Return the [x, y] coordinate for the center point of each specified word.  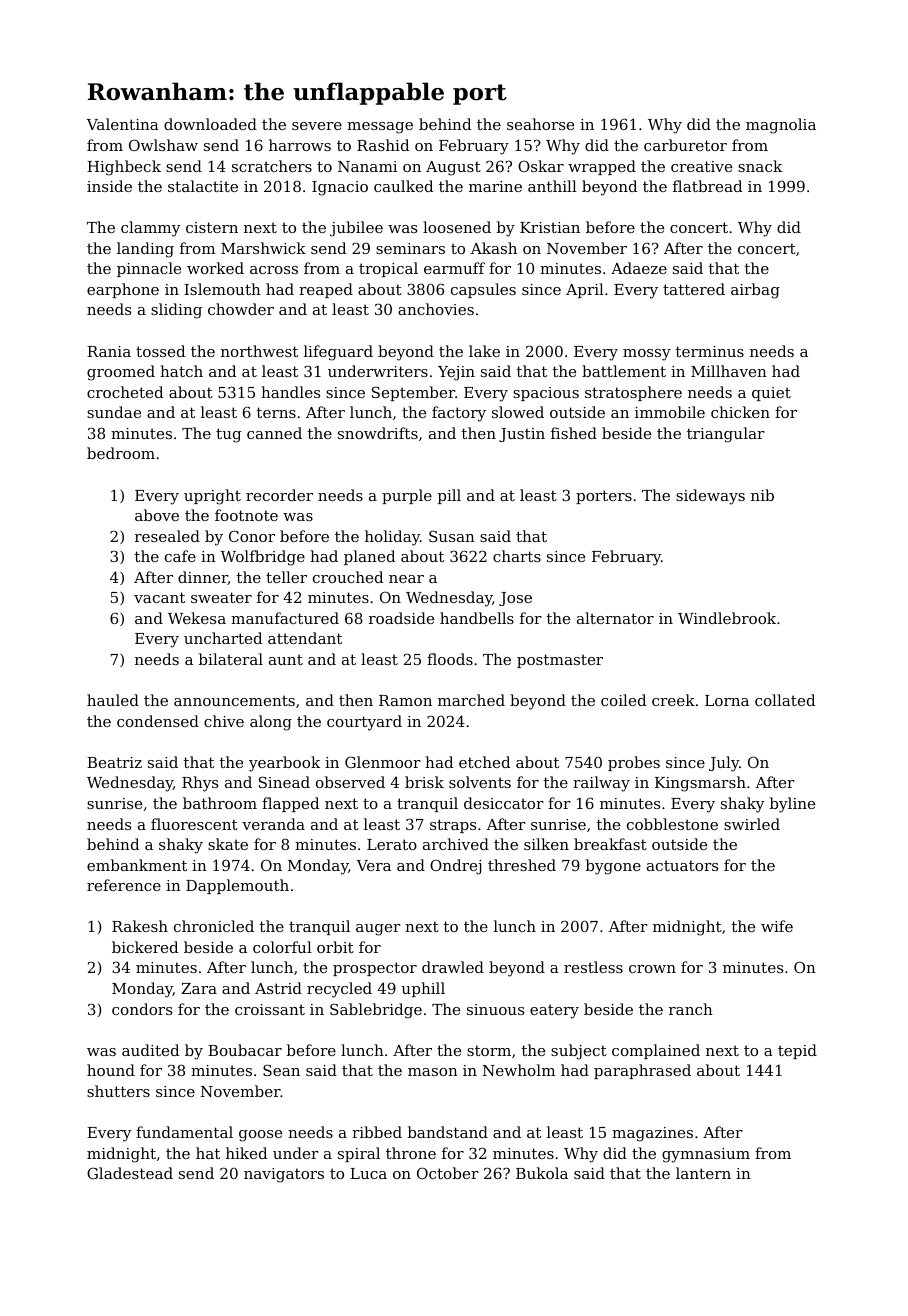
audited [150, 1050]
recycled [339, 990]
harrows [300, 145]
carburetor [685, 145]
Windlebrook [727, 618]
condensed [158, 721]
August [453, 168]
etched [484, 762]
